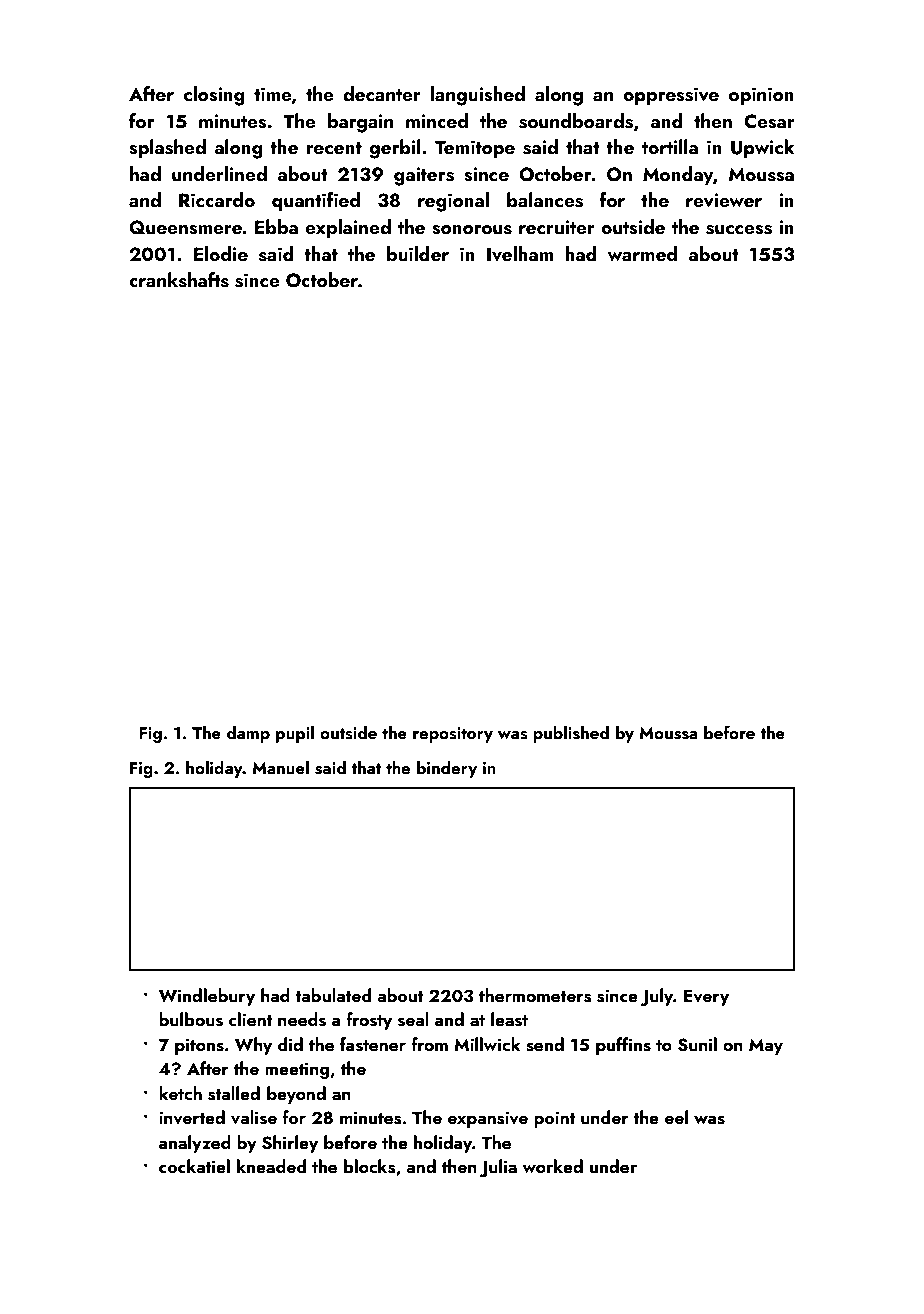 The height and width of the screenshot is (1314, 924). I want to click on bindery, so click(447, 769).
